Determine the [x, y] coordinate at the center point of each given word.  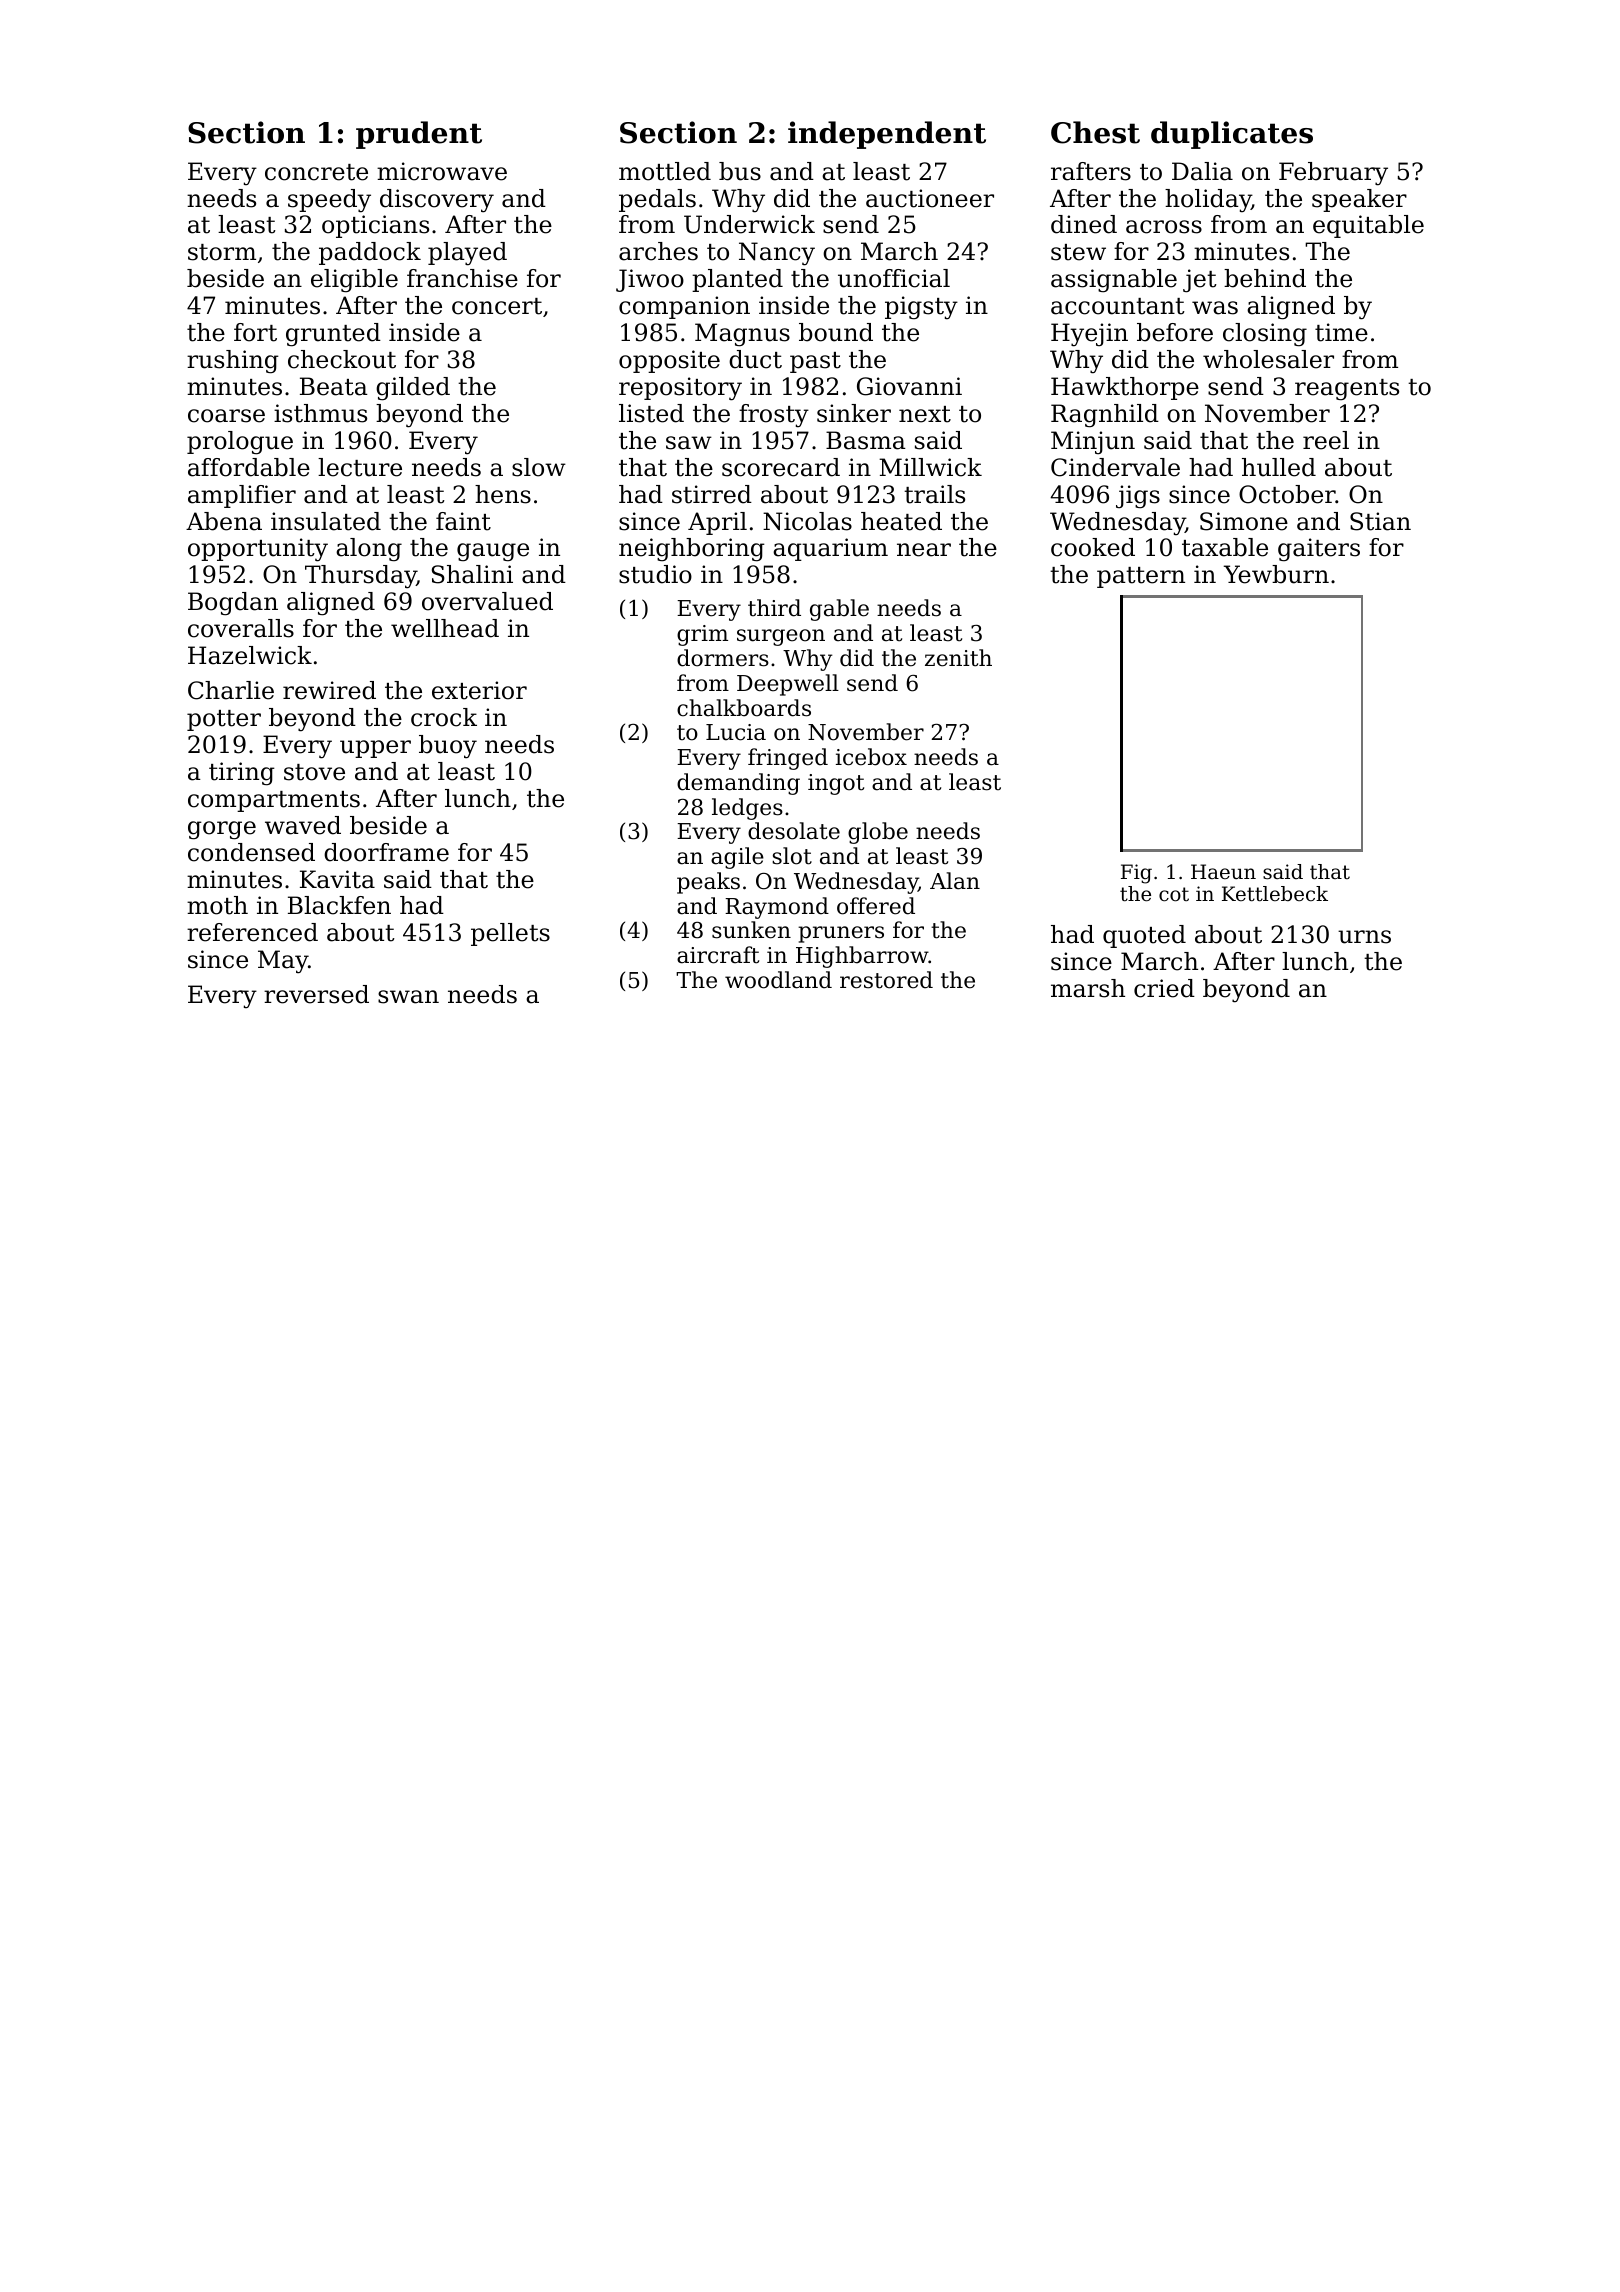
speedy [329, 201]
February [1333, 174]
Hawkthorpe [1125, 388]
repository [680, 389]
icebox [871, 757]
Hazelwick [250, 655]
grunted [333, 335]
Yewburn [1276, 574]
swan [408, 997]
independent [887, 135]
